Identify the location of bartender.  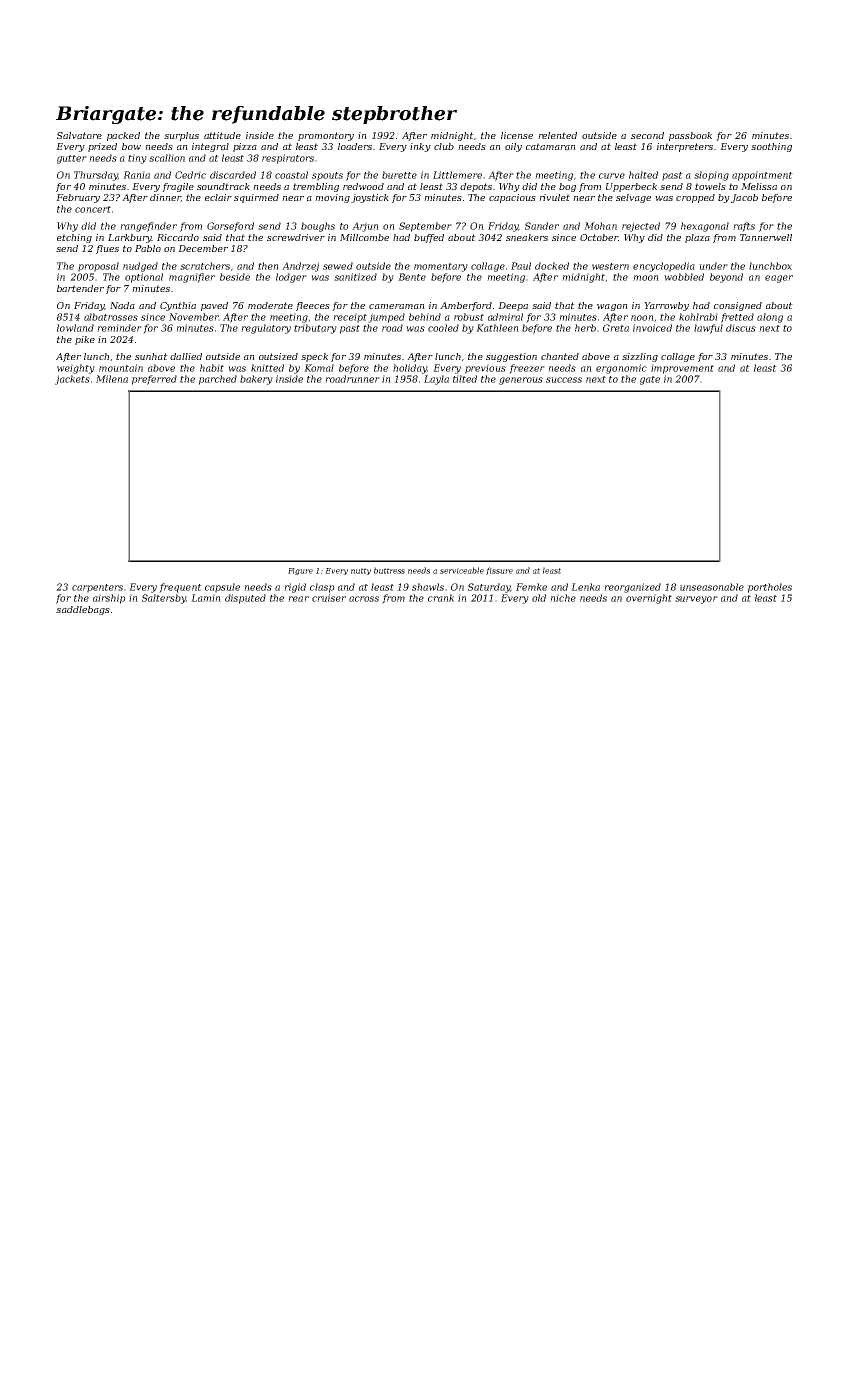
(80, 288).
